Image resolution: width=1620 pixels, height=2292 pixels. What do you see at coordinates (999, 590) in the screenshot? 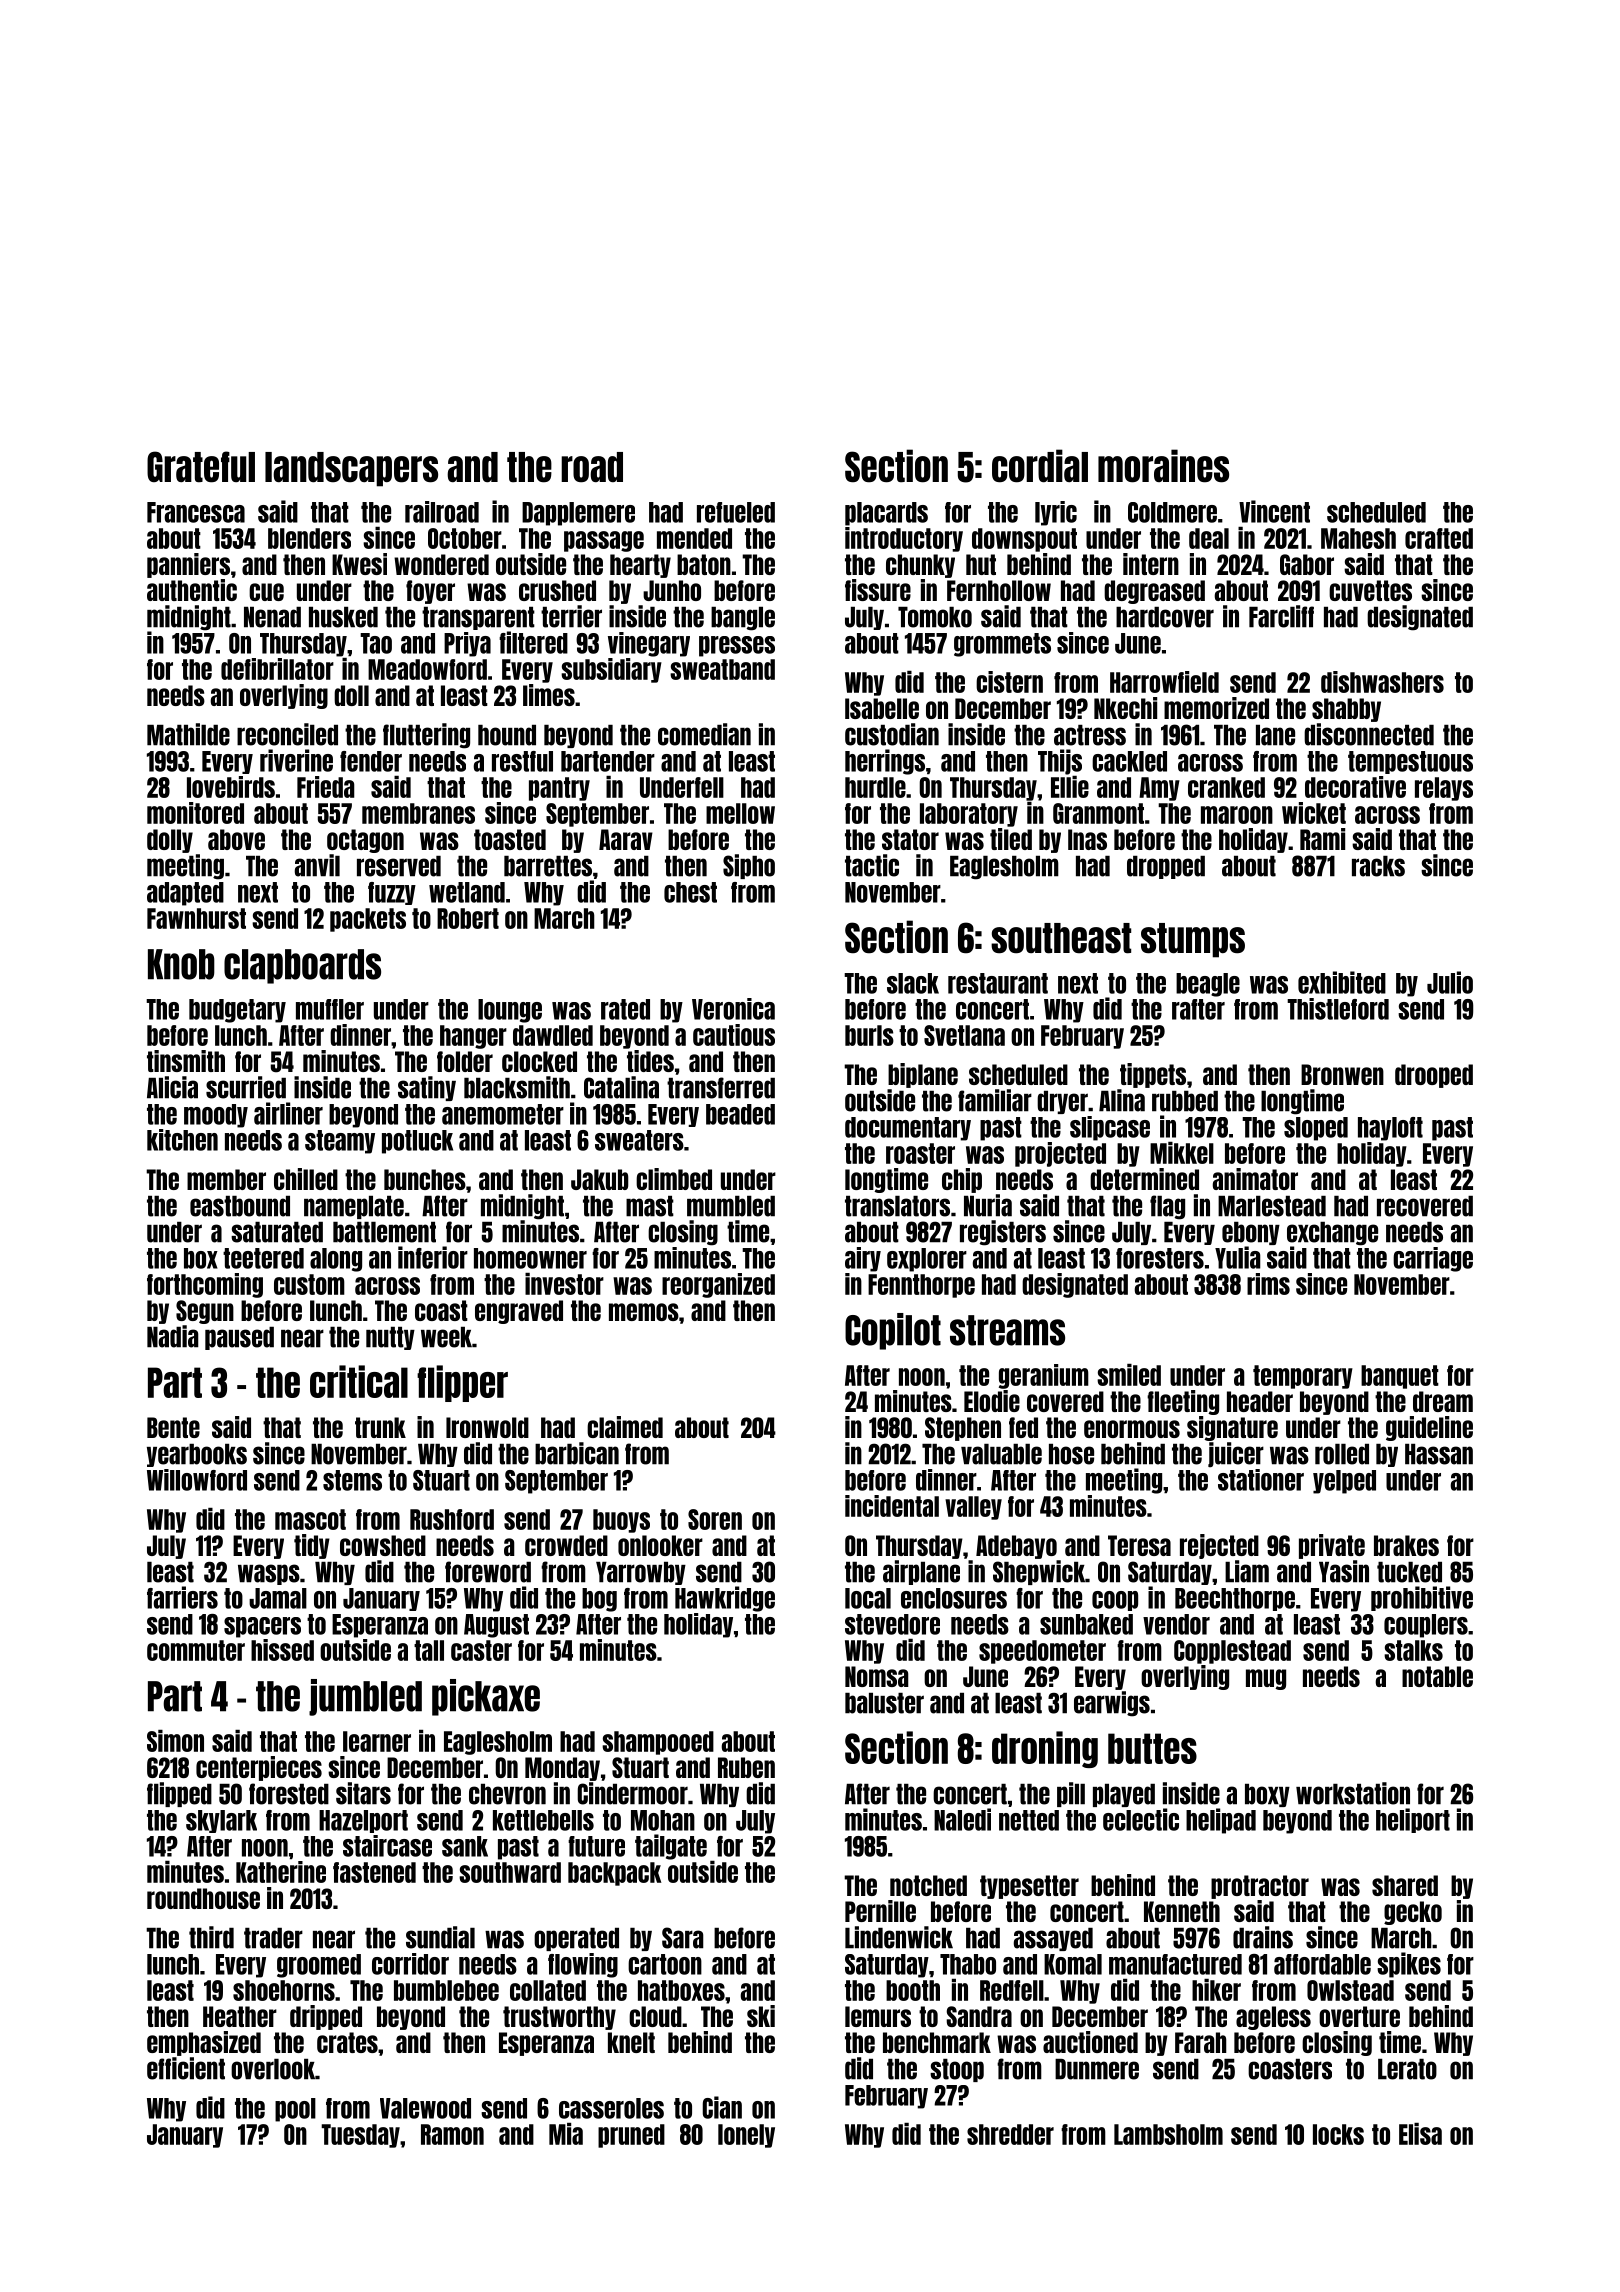
I see `Fernhollow` at bounding box center [999, 590].
